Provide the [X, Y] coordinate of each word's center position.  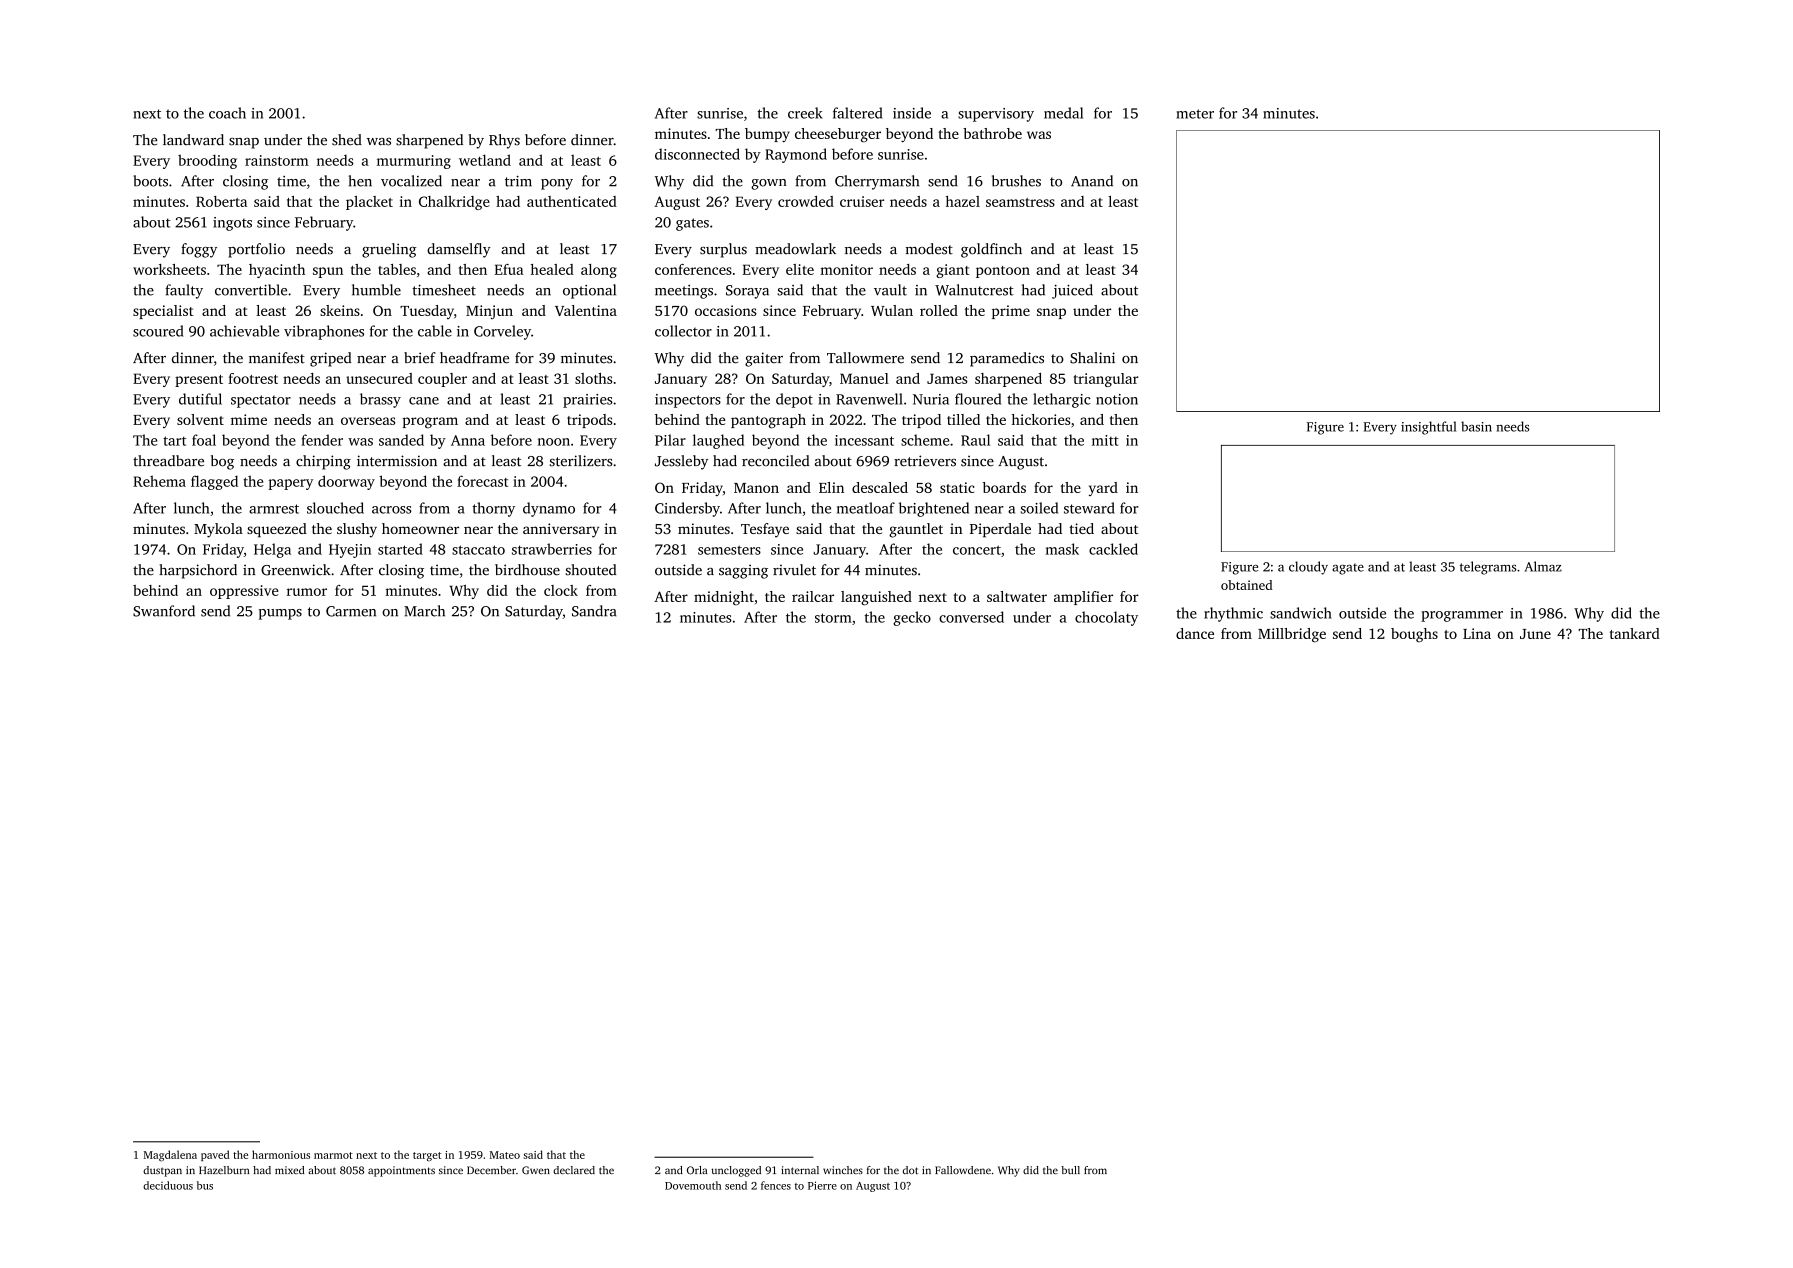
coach [227, 113]
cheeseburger [838, 135]
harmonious [281, 1154]
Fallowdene [963, 1170]
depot [794, 400]
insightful [1428, 428]
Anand [1092, 181]
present [199, 381]
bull [1070, 1170]
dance [1195, 633]
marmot [333, 1155]
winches [843, 1170]
